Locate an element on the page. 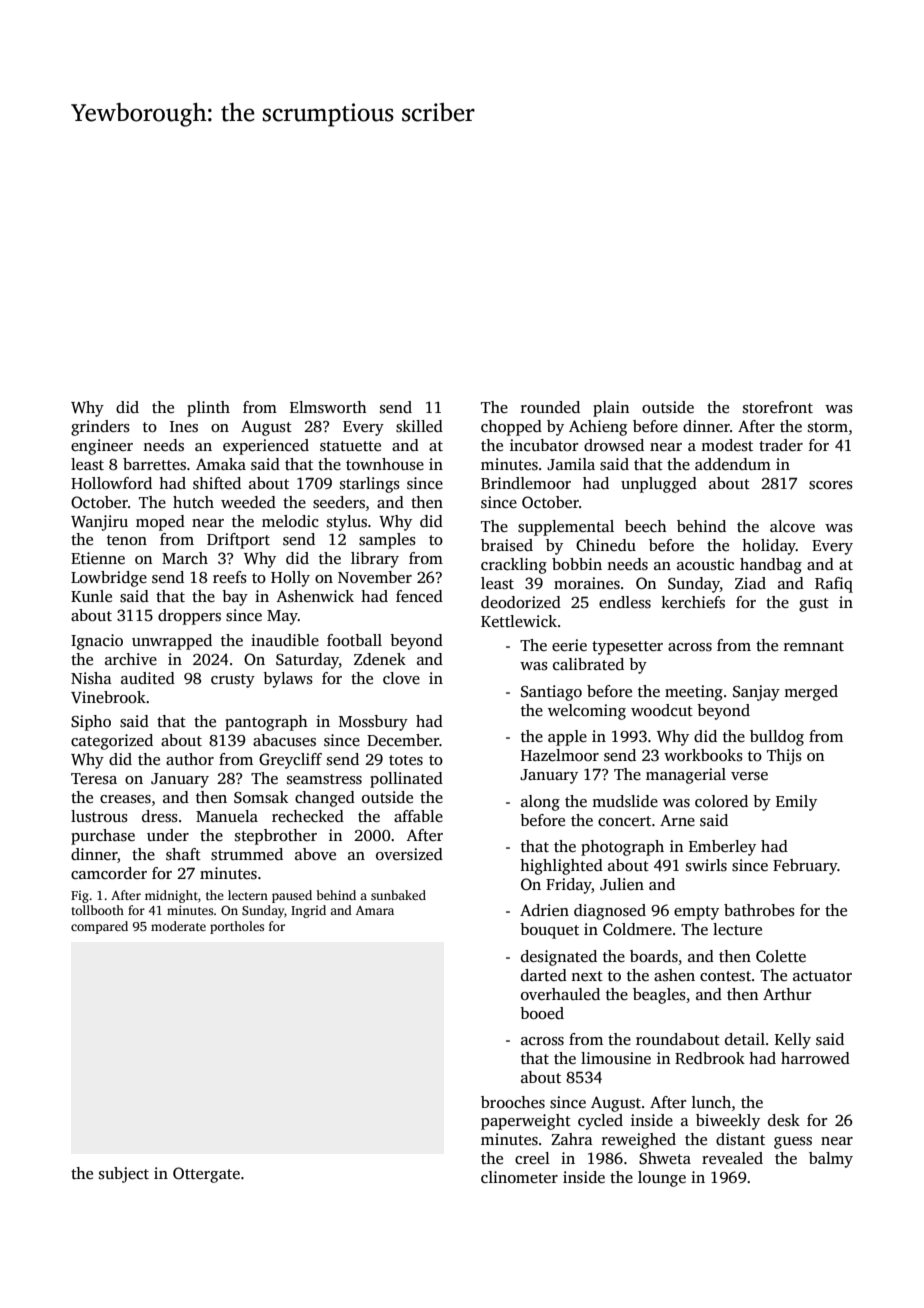 This document has width=924, height=1308. crackling is located at coordinates (514, 566).
